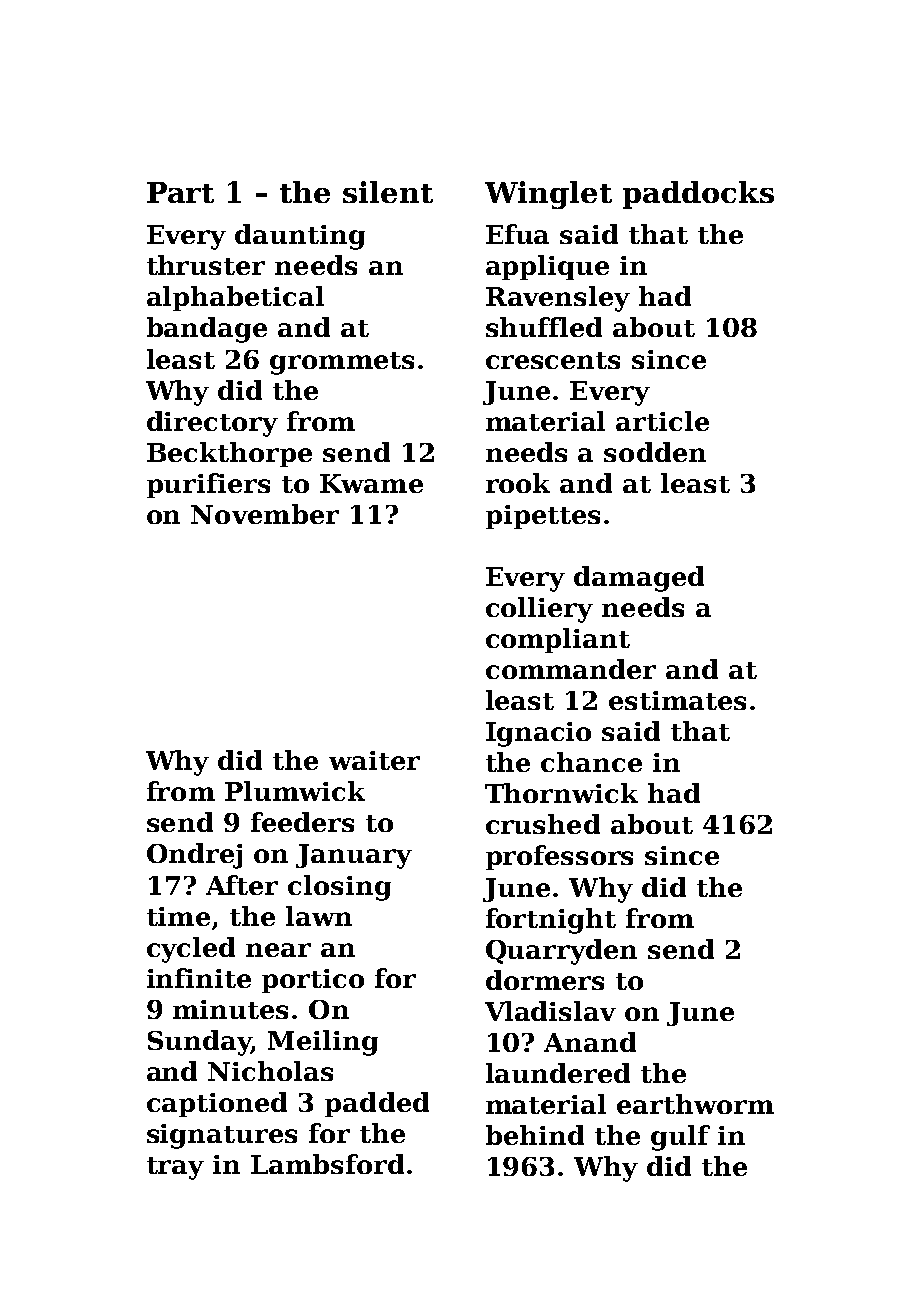 The image size is (924, 1311). I want to click on commander, so click(571, 669).
